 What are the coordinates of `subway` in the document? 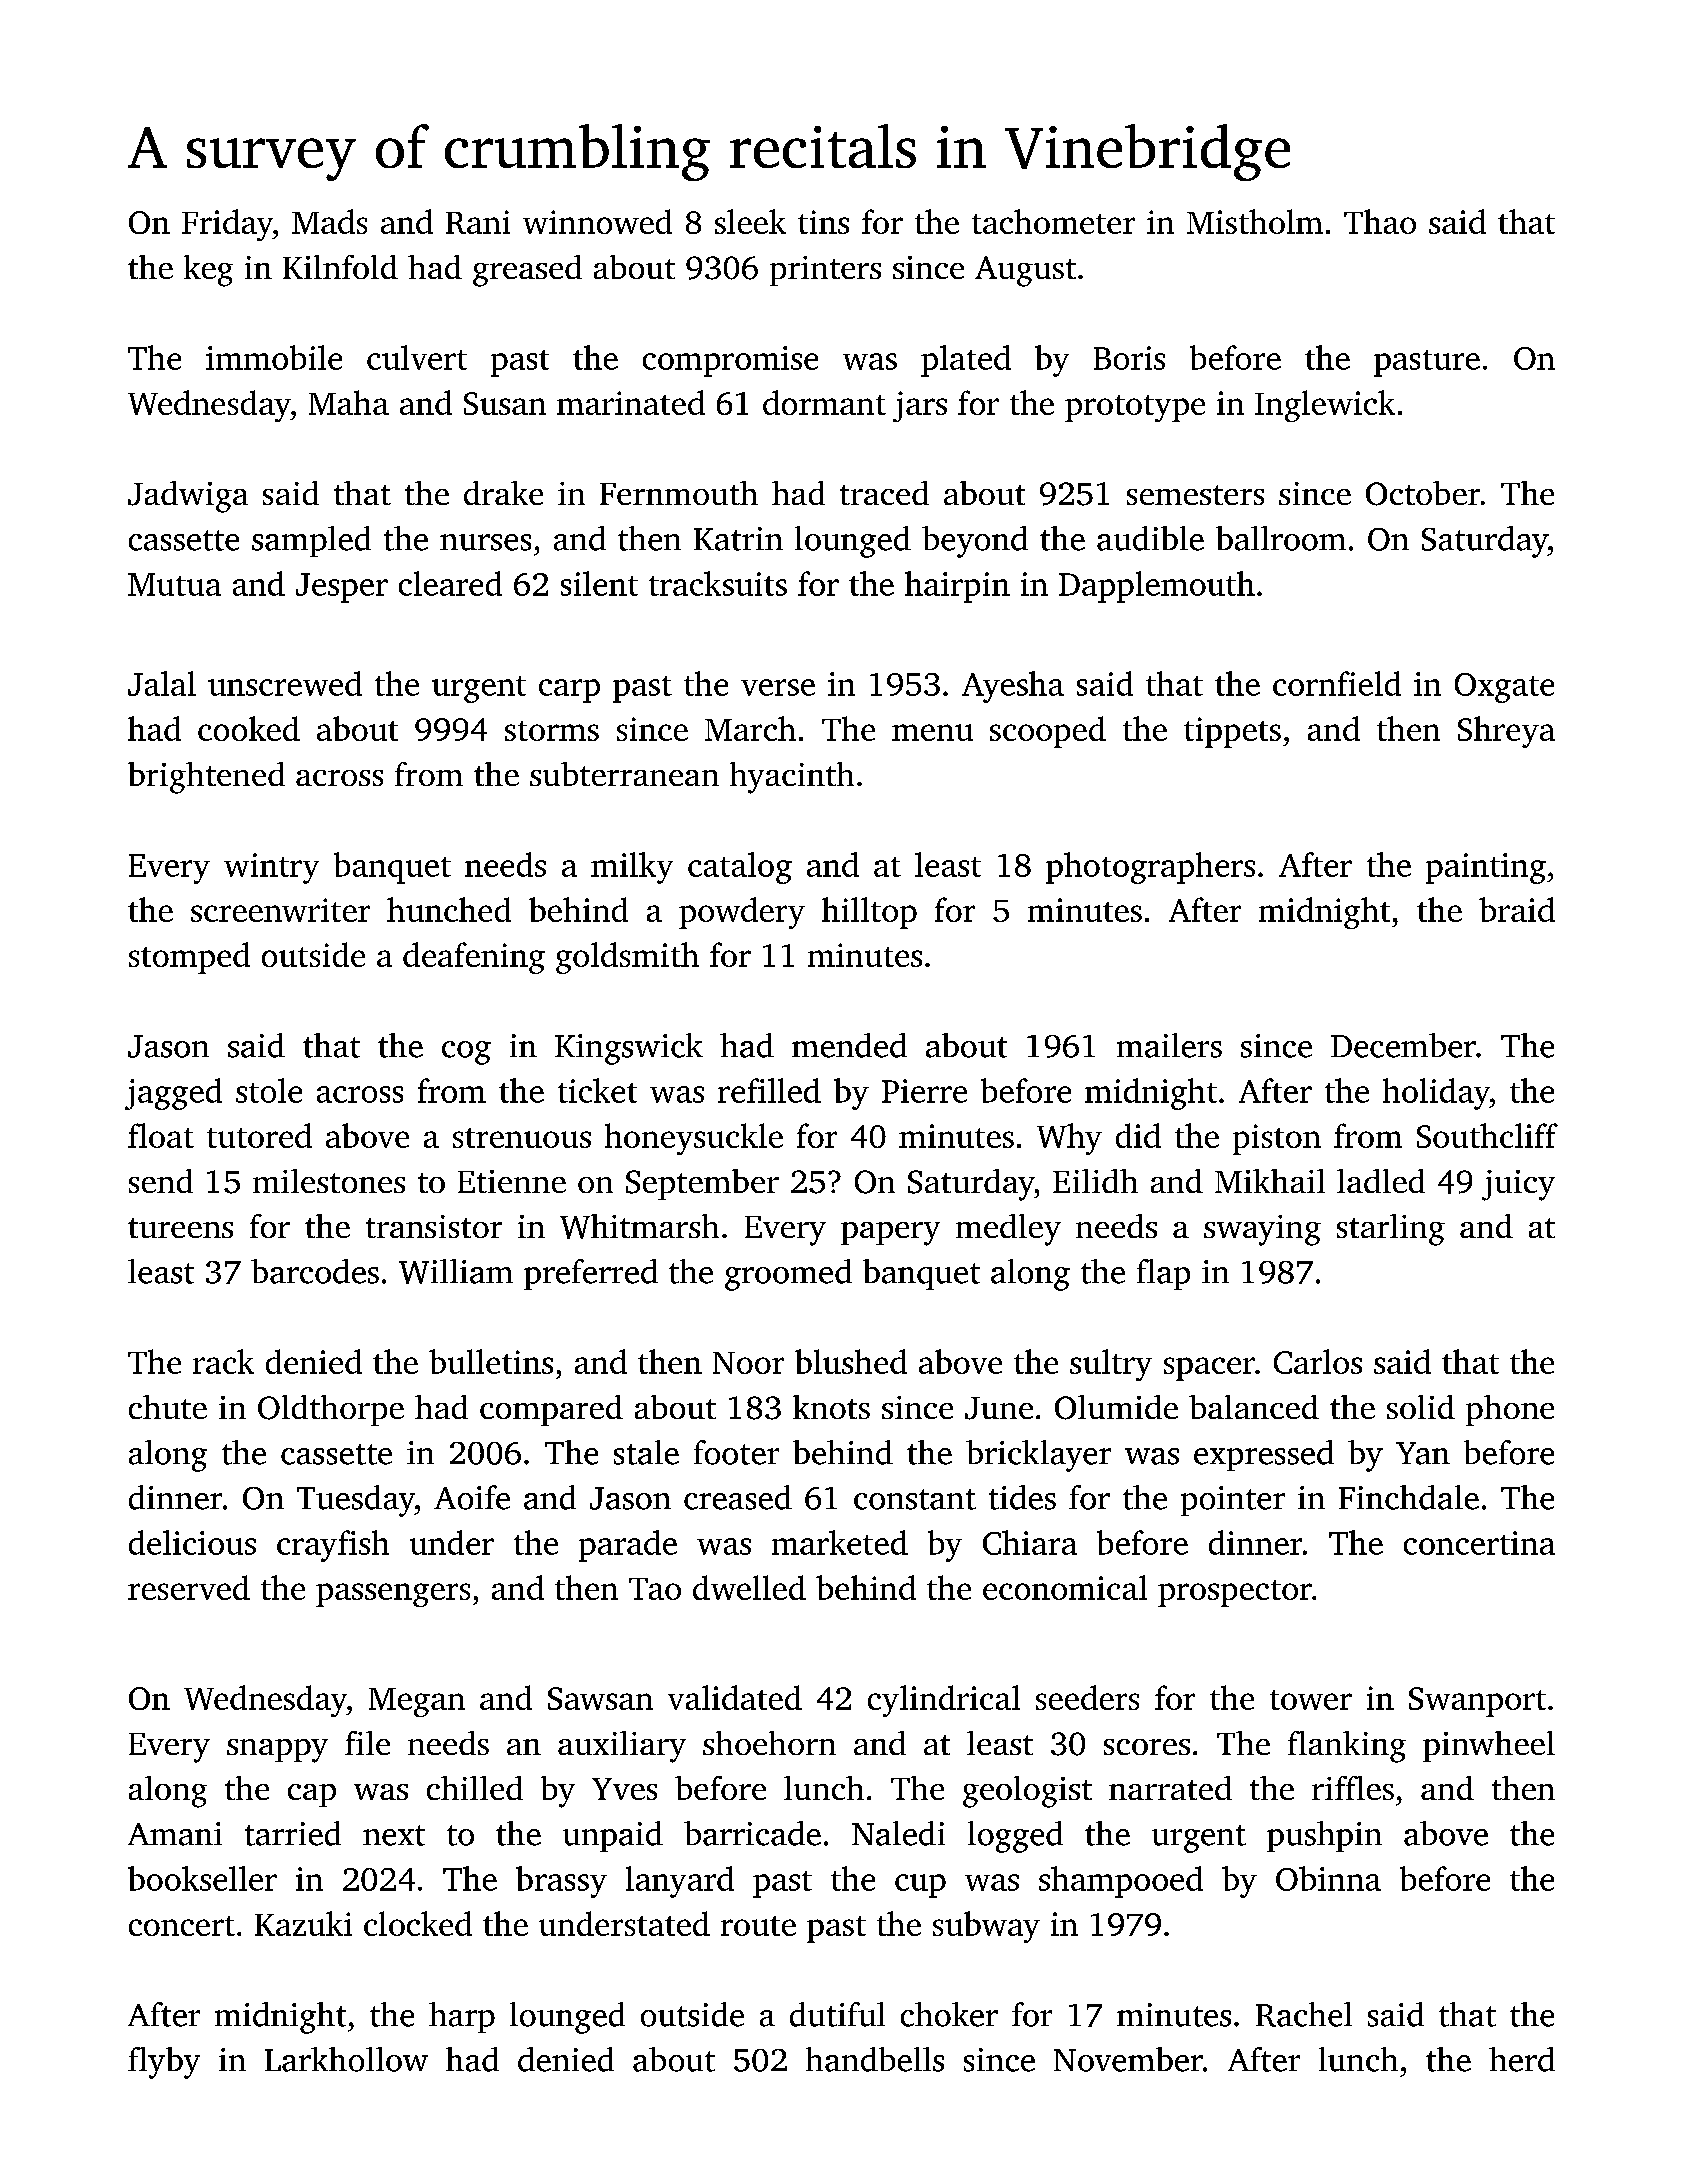 It's located at (986, 1927).
